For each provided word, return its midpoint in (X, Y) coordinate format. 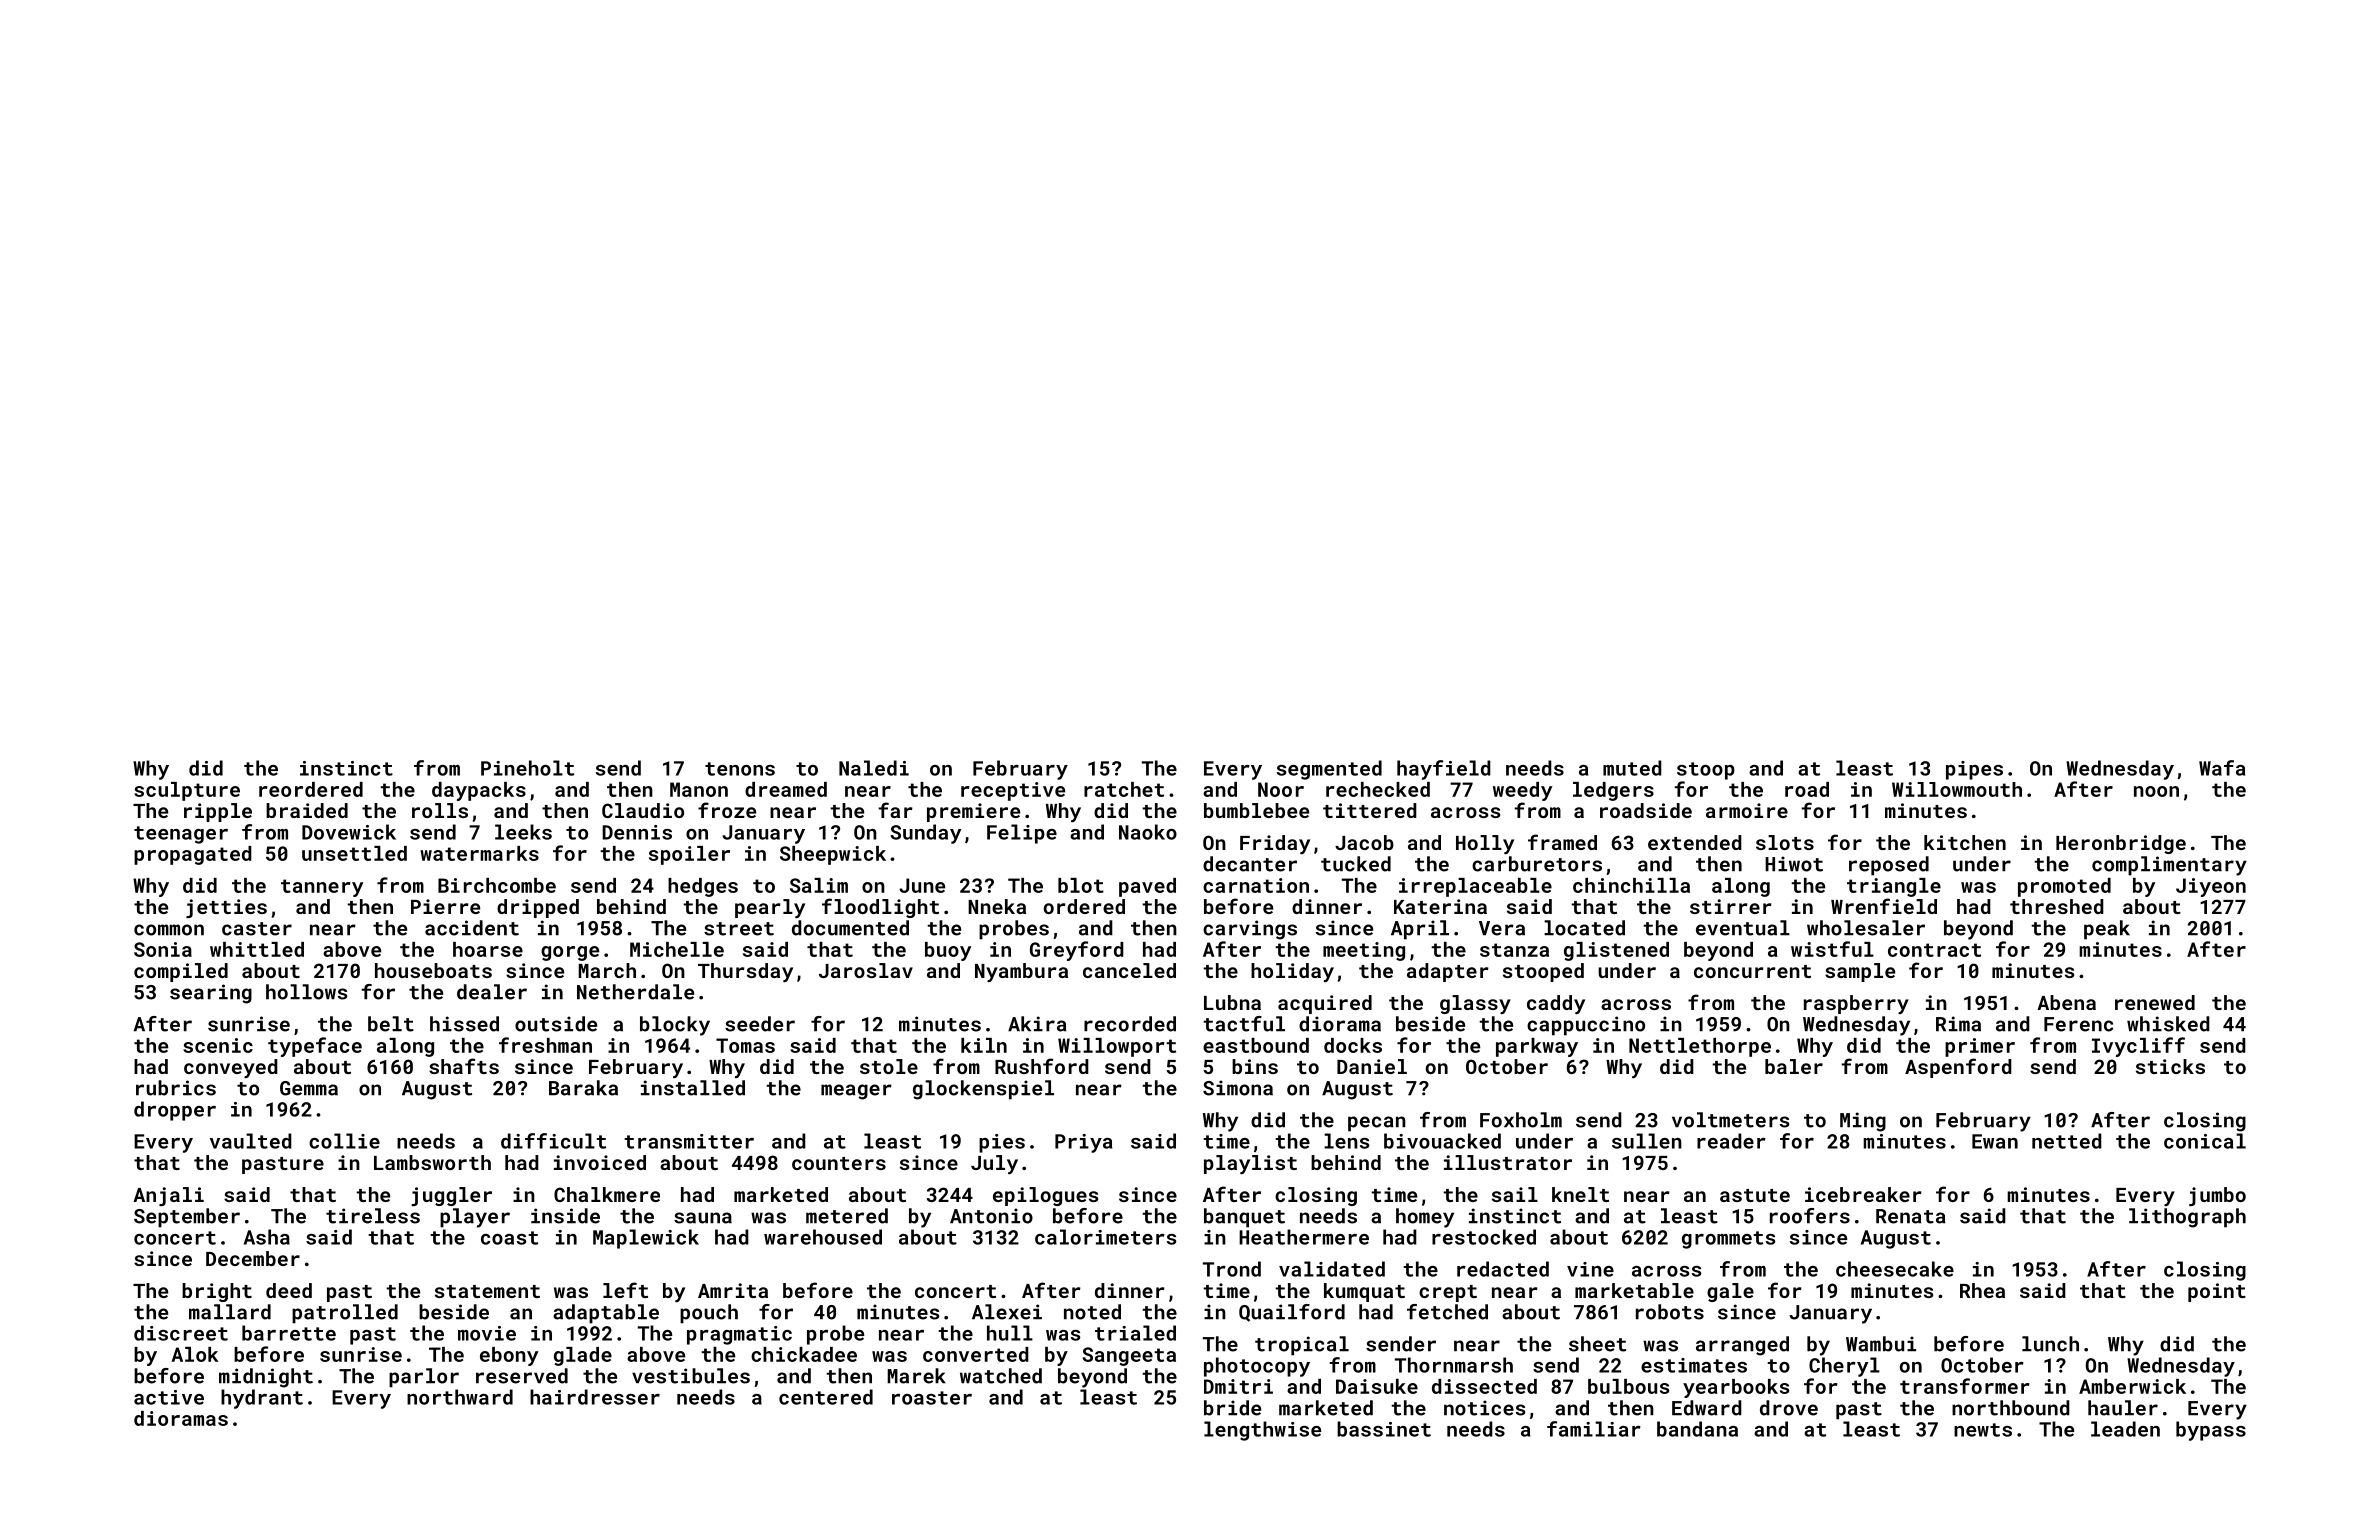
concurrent (1752, 971)
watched (1001, 1376)
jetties (226, 908)
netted (2067, 1141)
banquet (1244, 1218)
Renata (1911, 1216)
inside (565, 1216)
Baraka (583, 1088)
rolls (440, 810)
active (169, 1397)
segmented (1329, 770)
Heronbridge (2121, 844)
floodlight (880, 908)
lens (1347, 1141)
